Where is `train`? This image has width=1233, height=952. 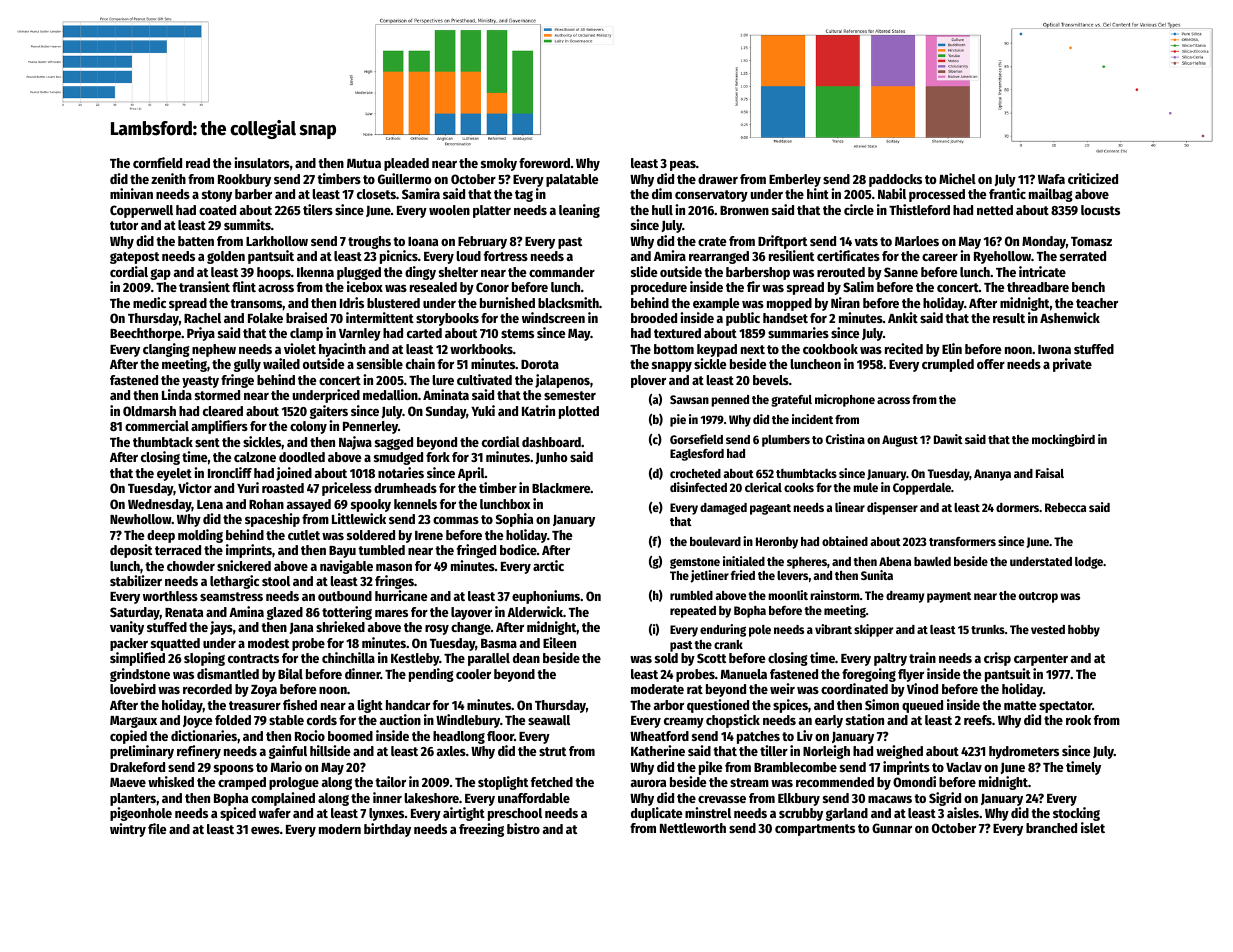
train is located at coordinates (922, 657).
